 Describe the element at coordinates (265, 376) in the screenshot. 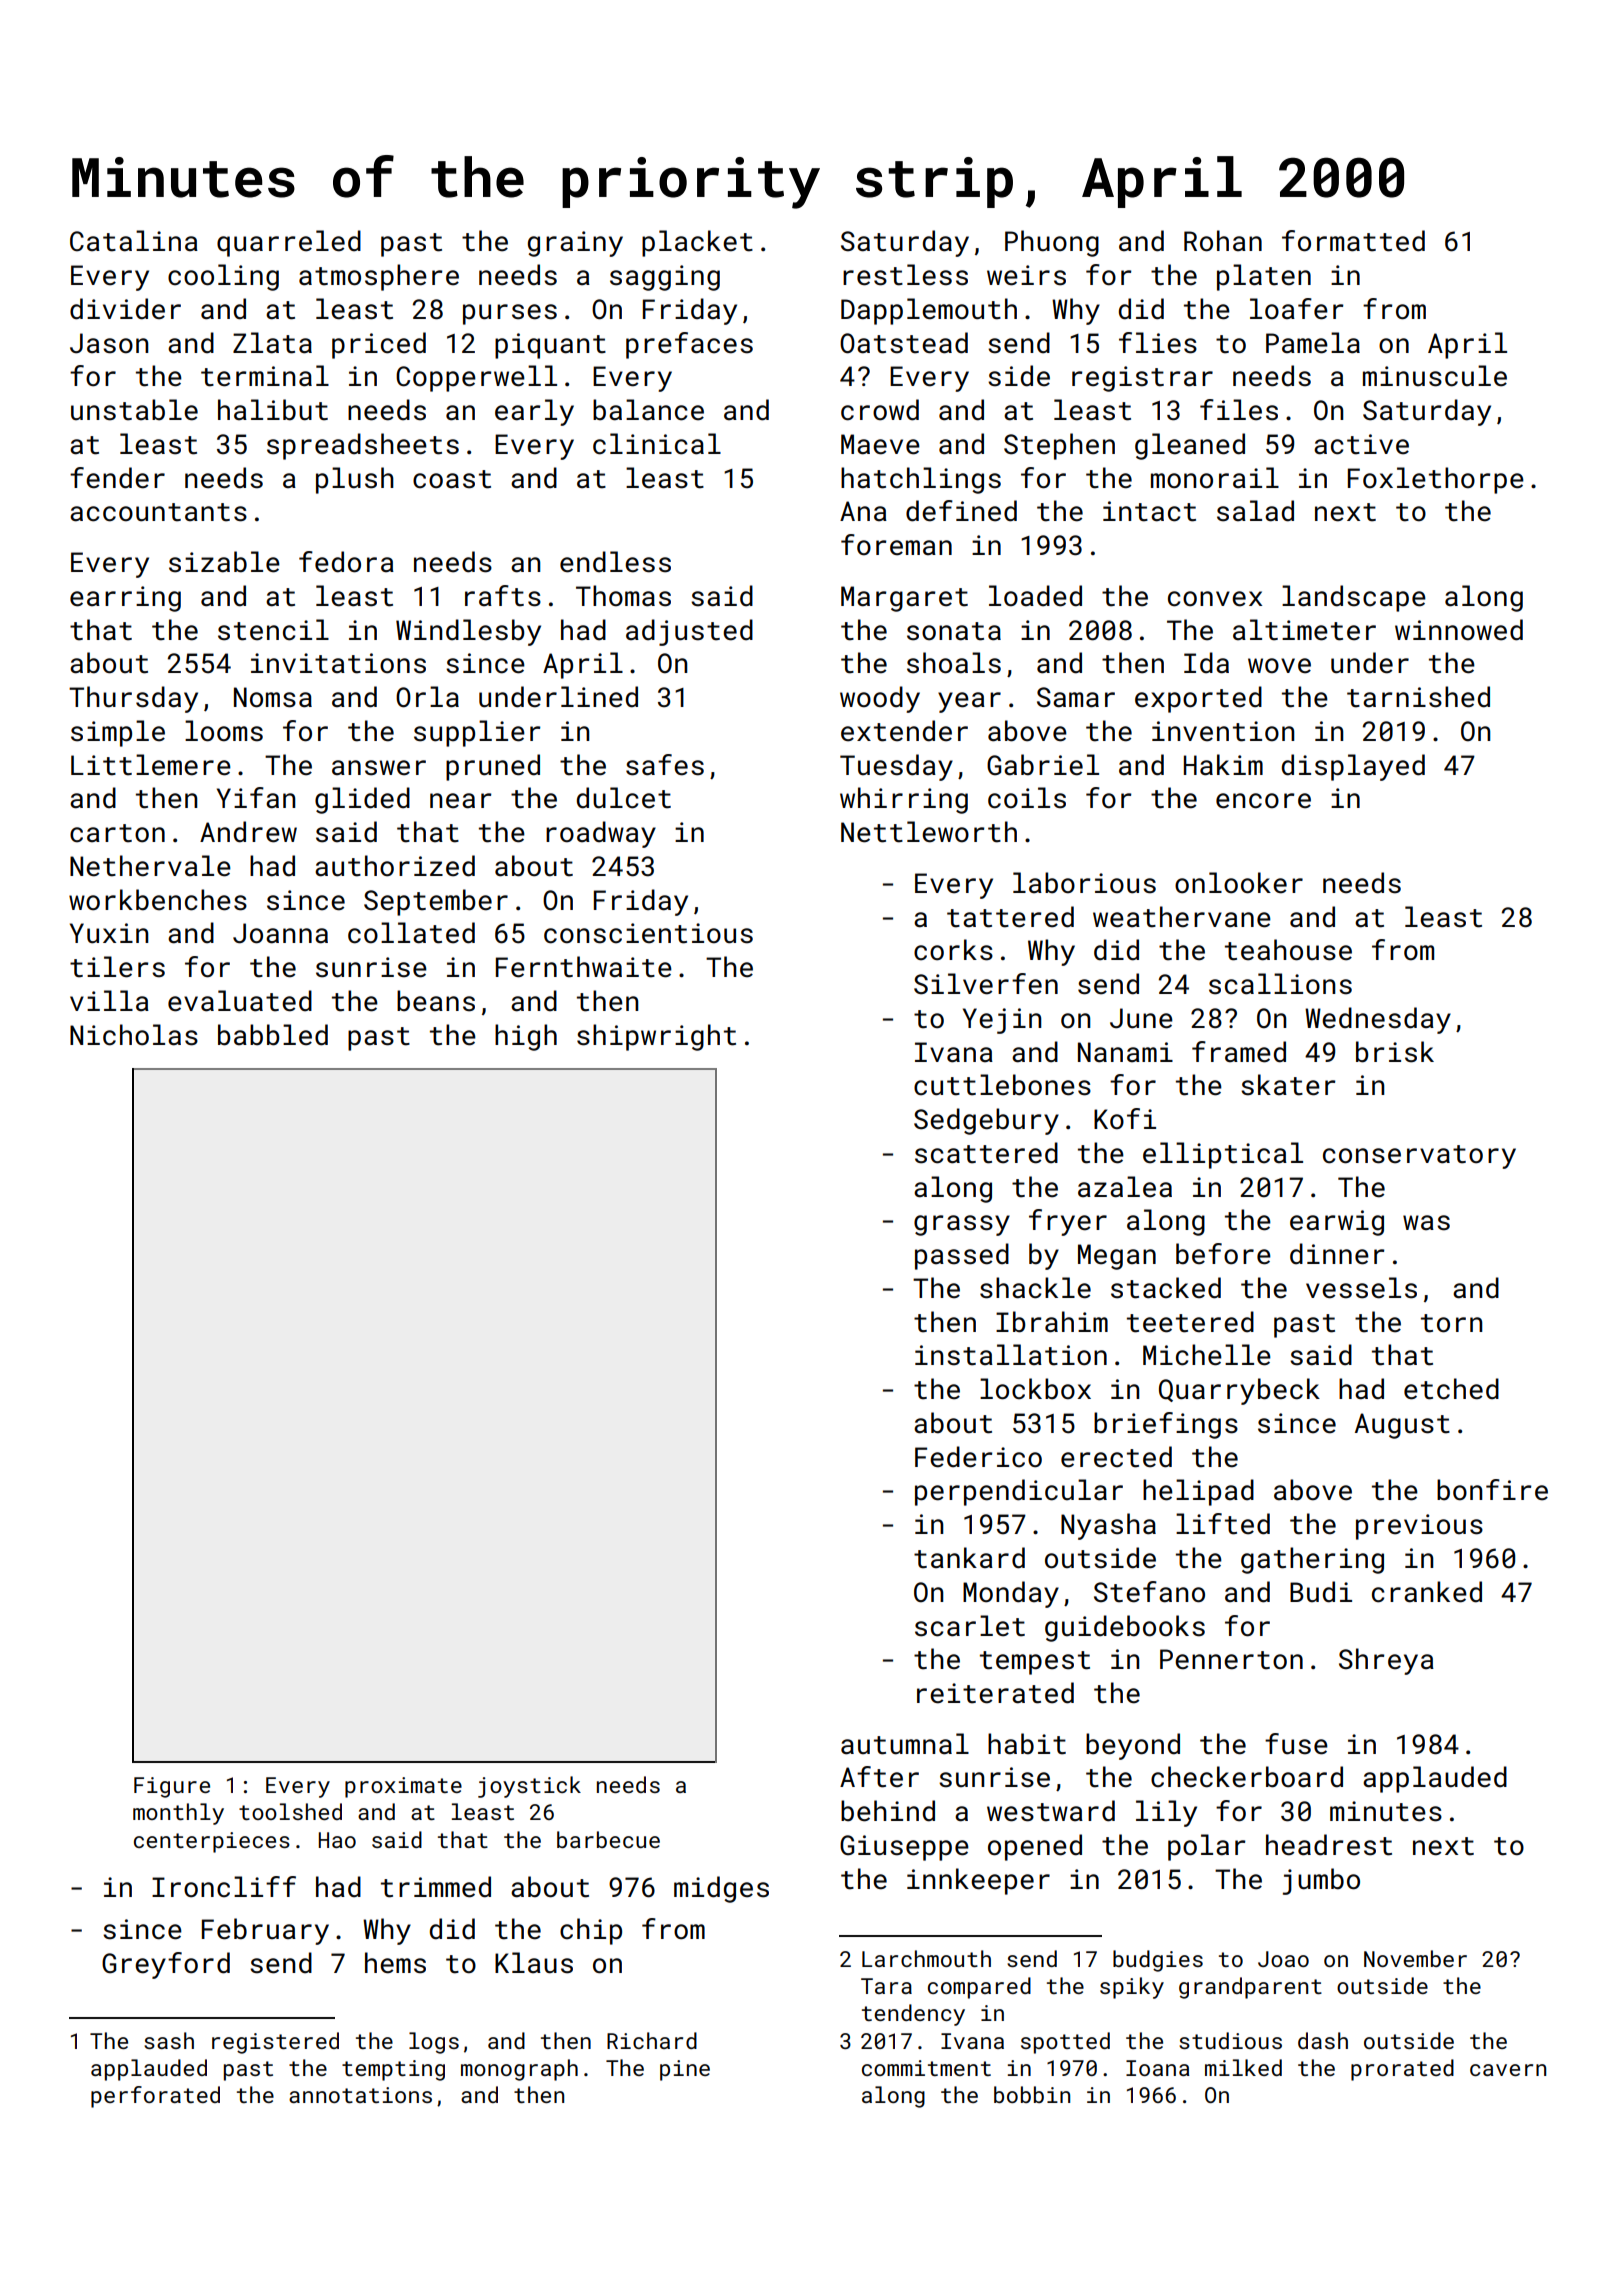

I see `terminal` at that location.
